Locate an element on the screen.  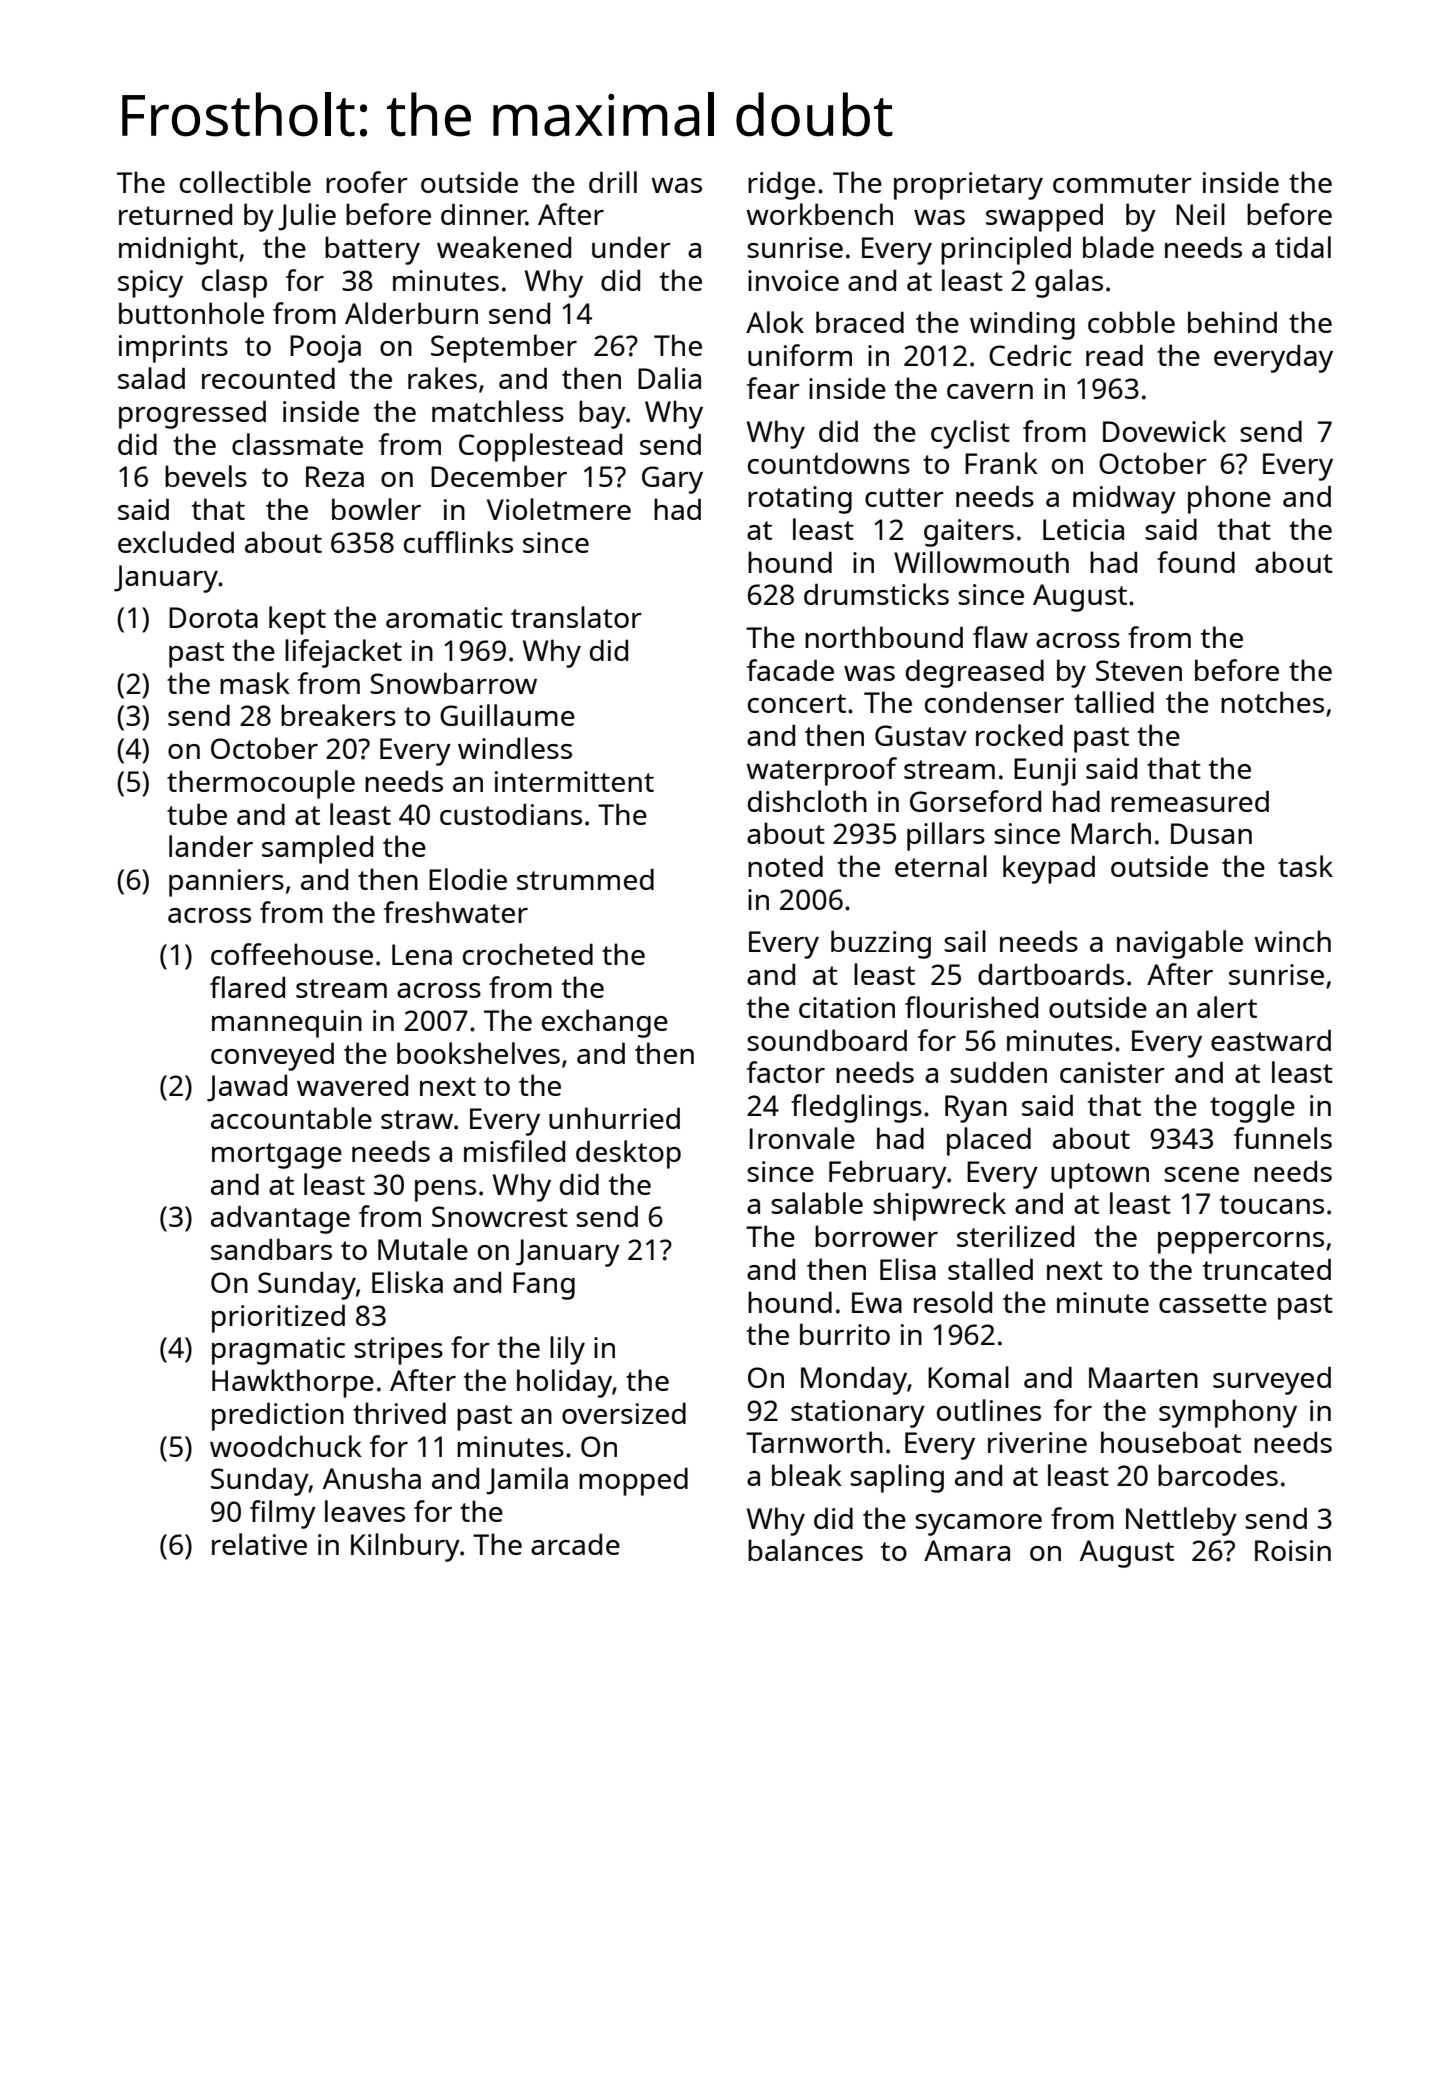
salable is located at coordinates (817, 1203).
